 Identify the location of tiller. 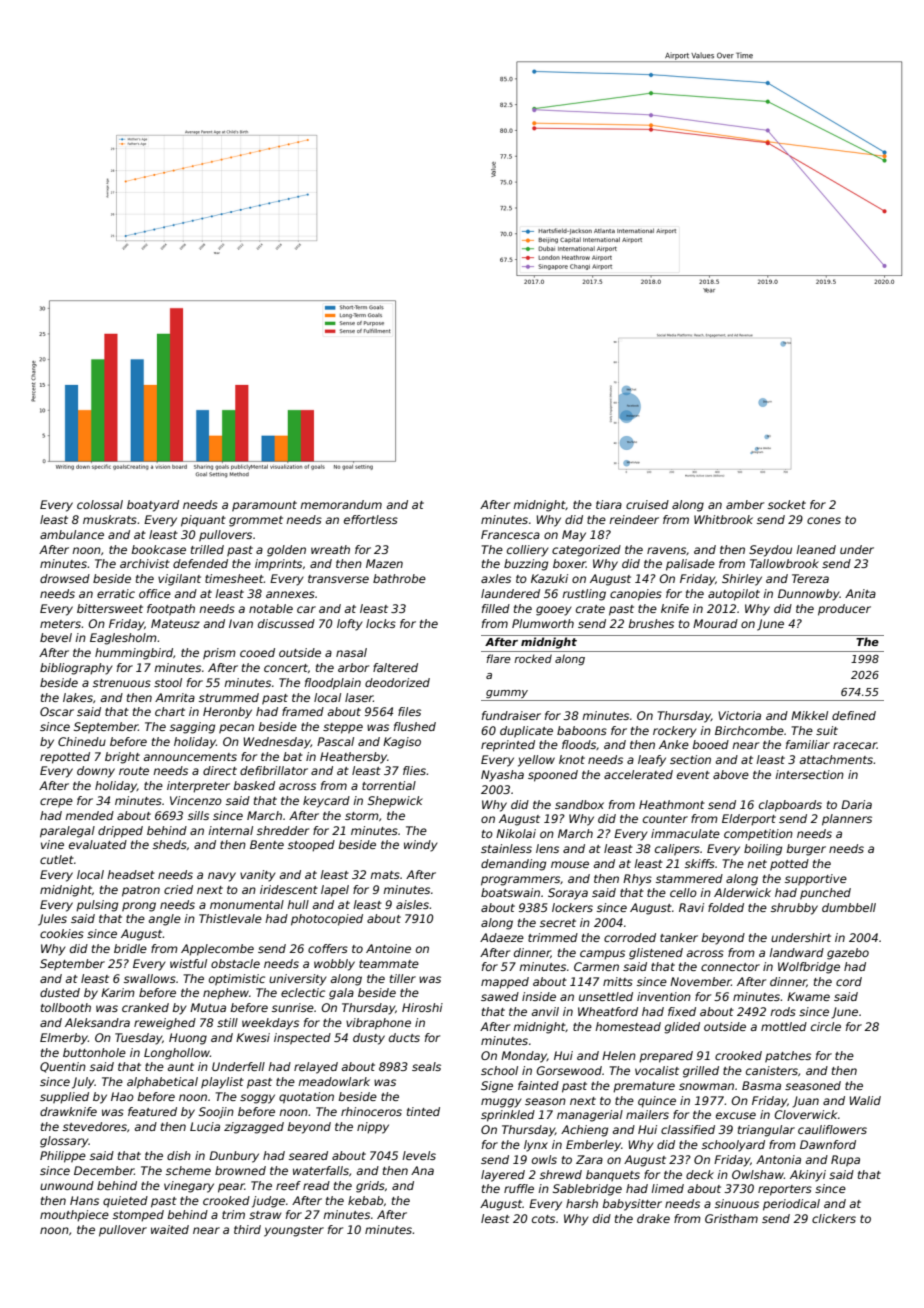
(403, 978).
